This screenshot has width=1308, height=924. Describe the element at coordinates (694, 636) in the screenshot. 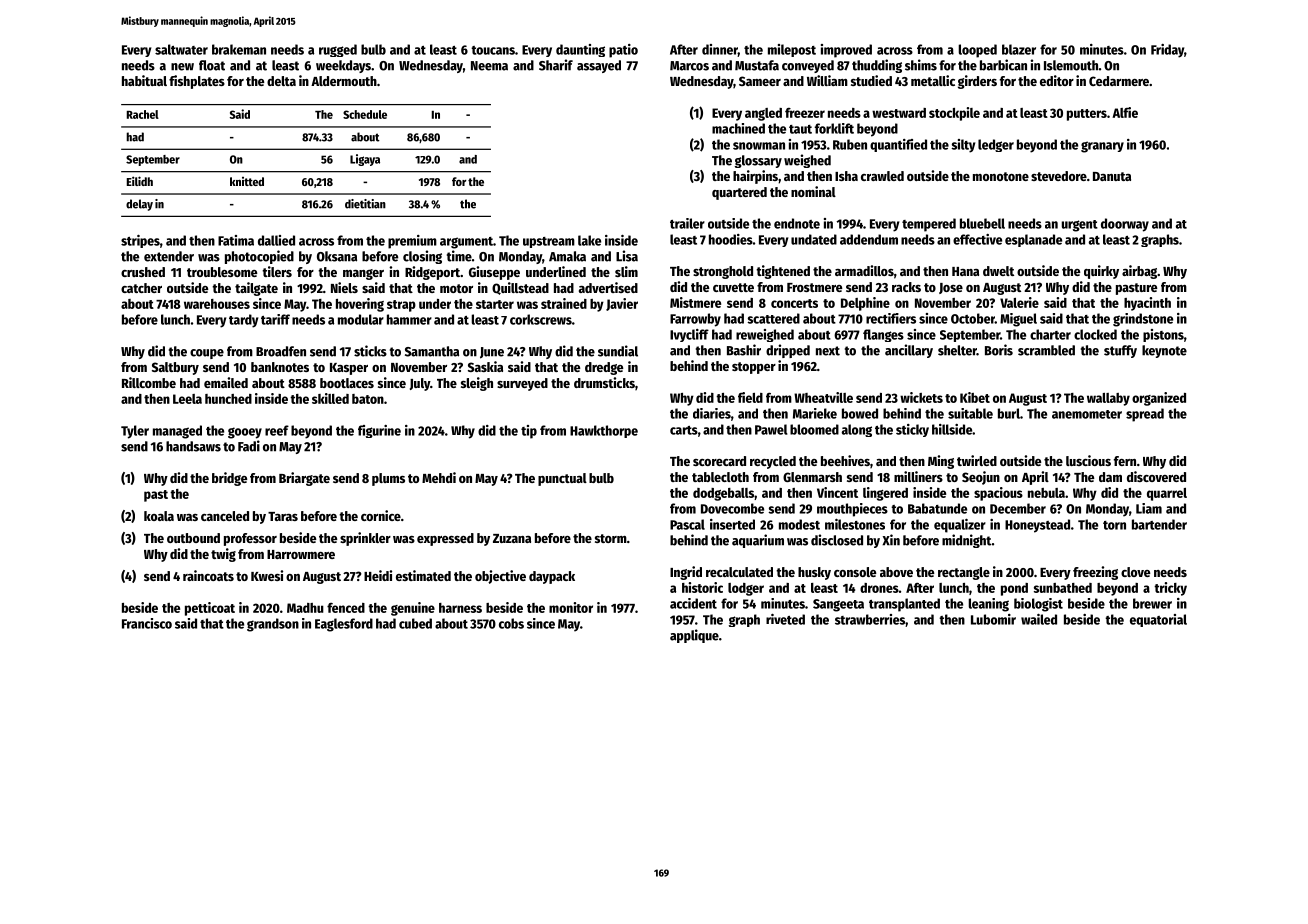

I see `applique` at that location.
